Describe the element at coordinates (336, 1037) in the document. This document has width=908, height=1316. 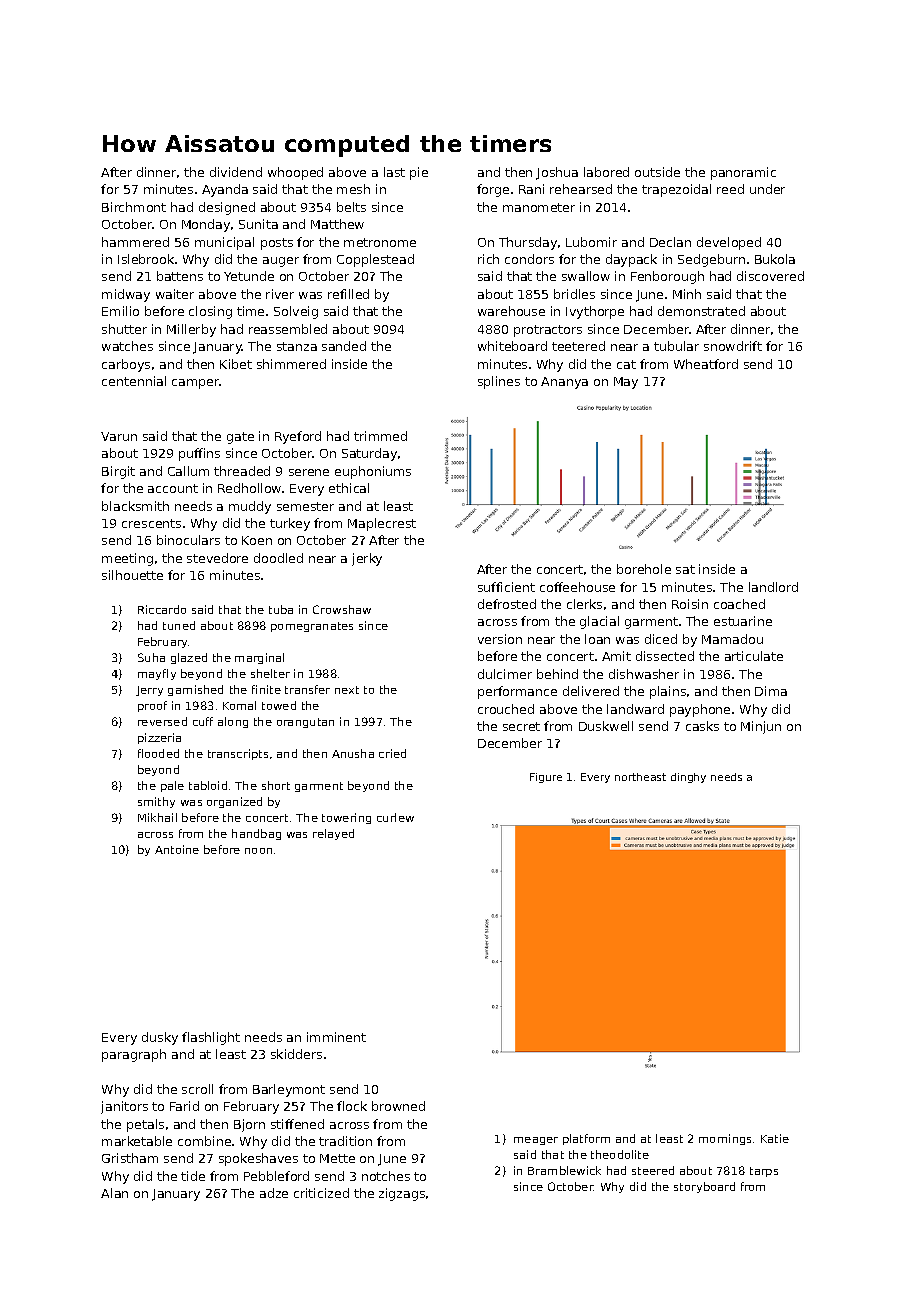
I see `imminent` at that location.
